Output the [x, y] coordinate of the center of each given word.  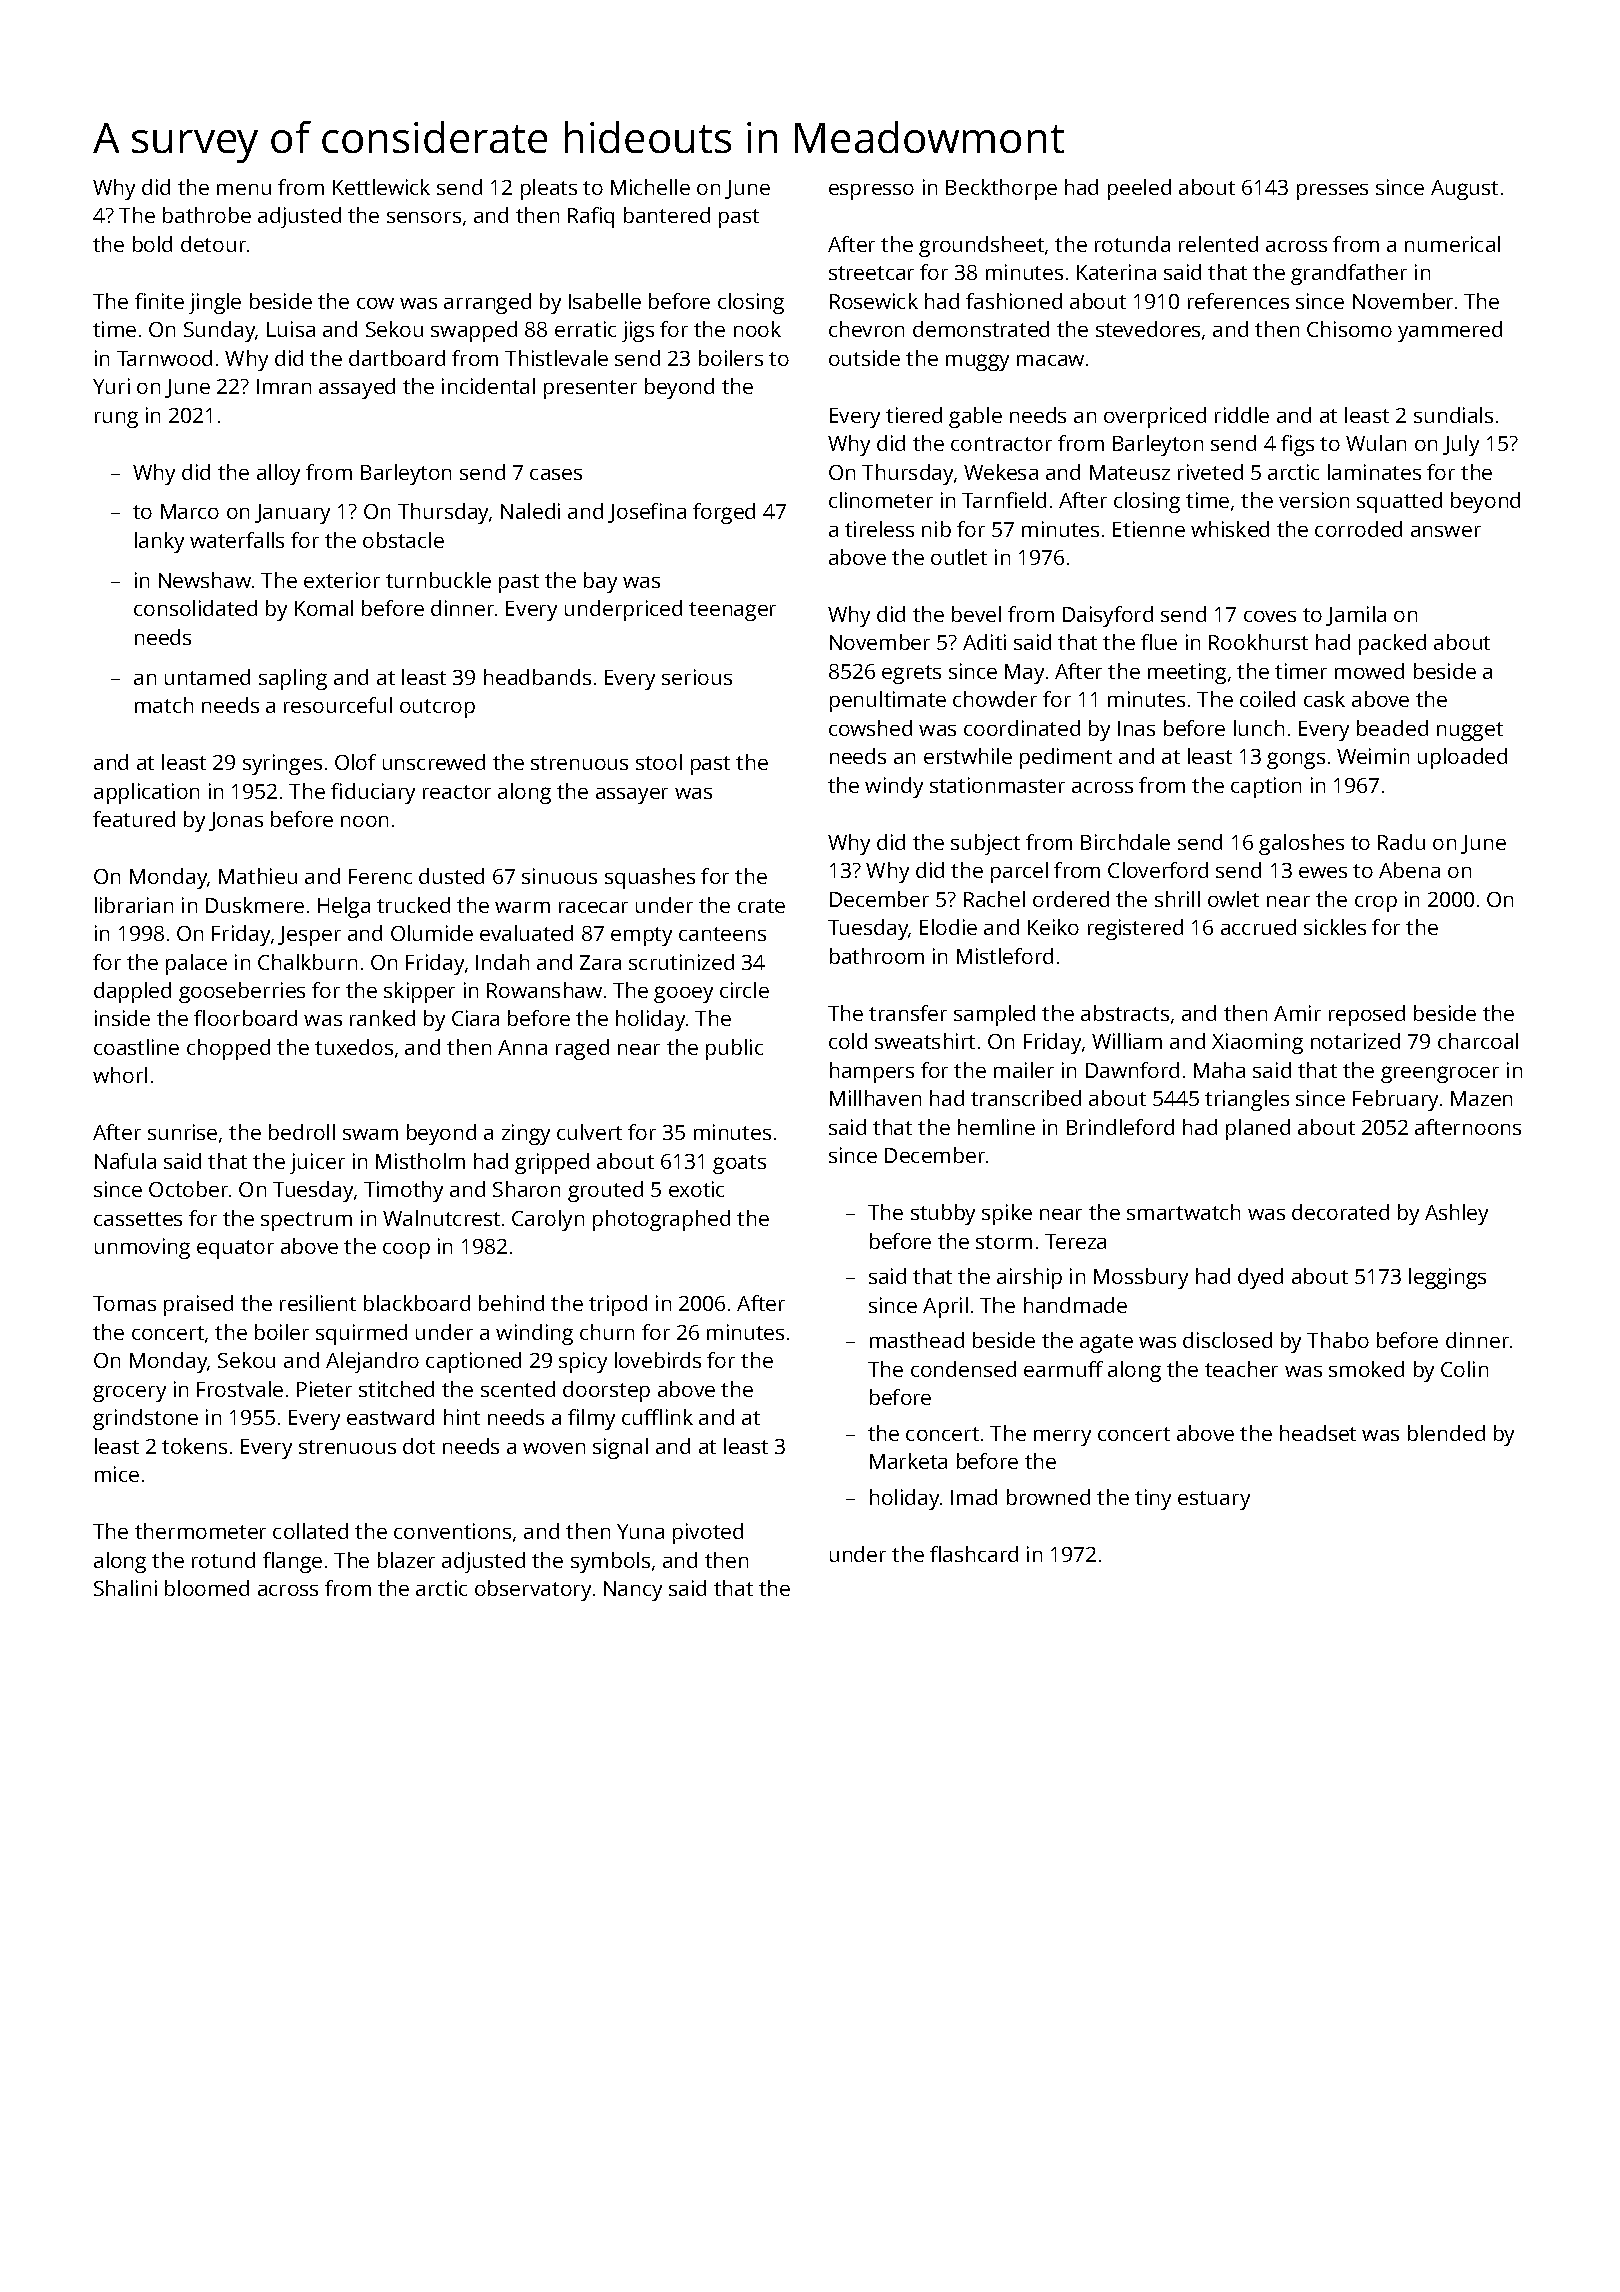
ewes [1323, 872]
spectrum [306, 1221]
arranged [487, 303]
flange [292, 1562]
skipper [419, 992]
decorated [1340, 1212]
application [146, 793]
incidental [488, 386]
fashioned [1014, 301]
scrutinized [681, 962]
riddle [1242, 415]
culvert [589, 1132]
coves [1270, 616]
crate [761, 906]
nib [936, 529]
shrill [1177, 899]
